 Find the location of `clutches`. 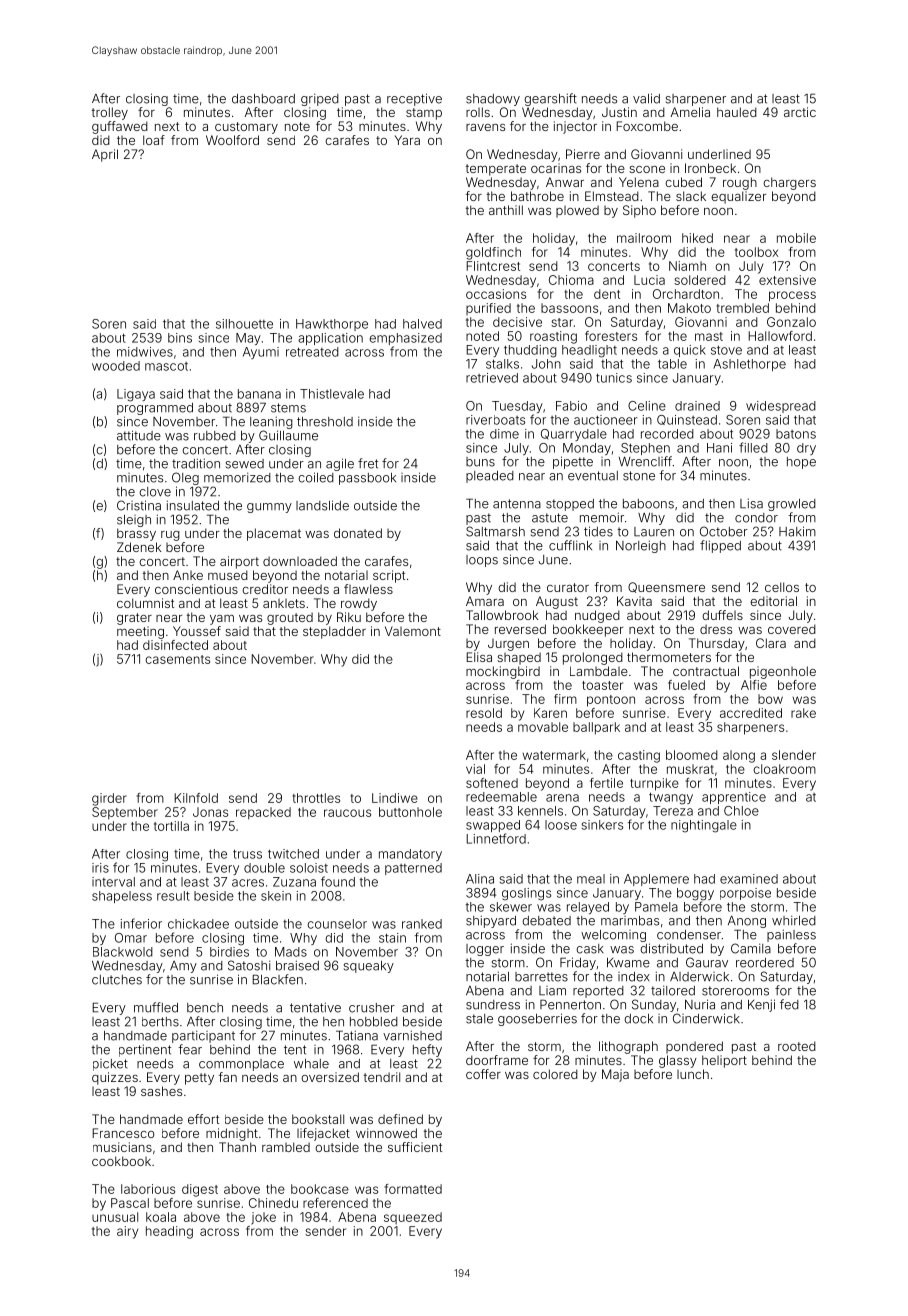

clutches is located at coordinates (117, 980).
